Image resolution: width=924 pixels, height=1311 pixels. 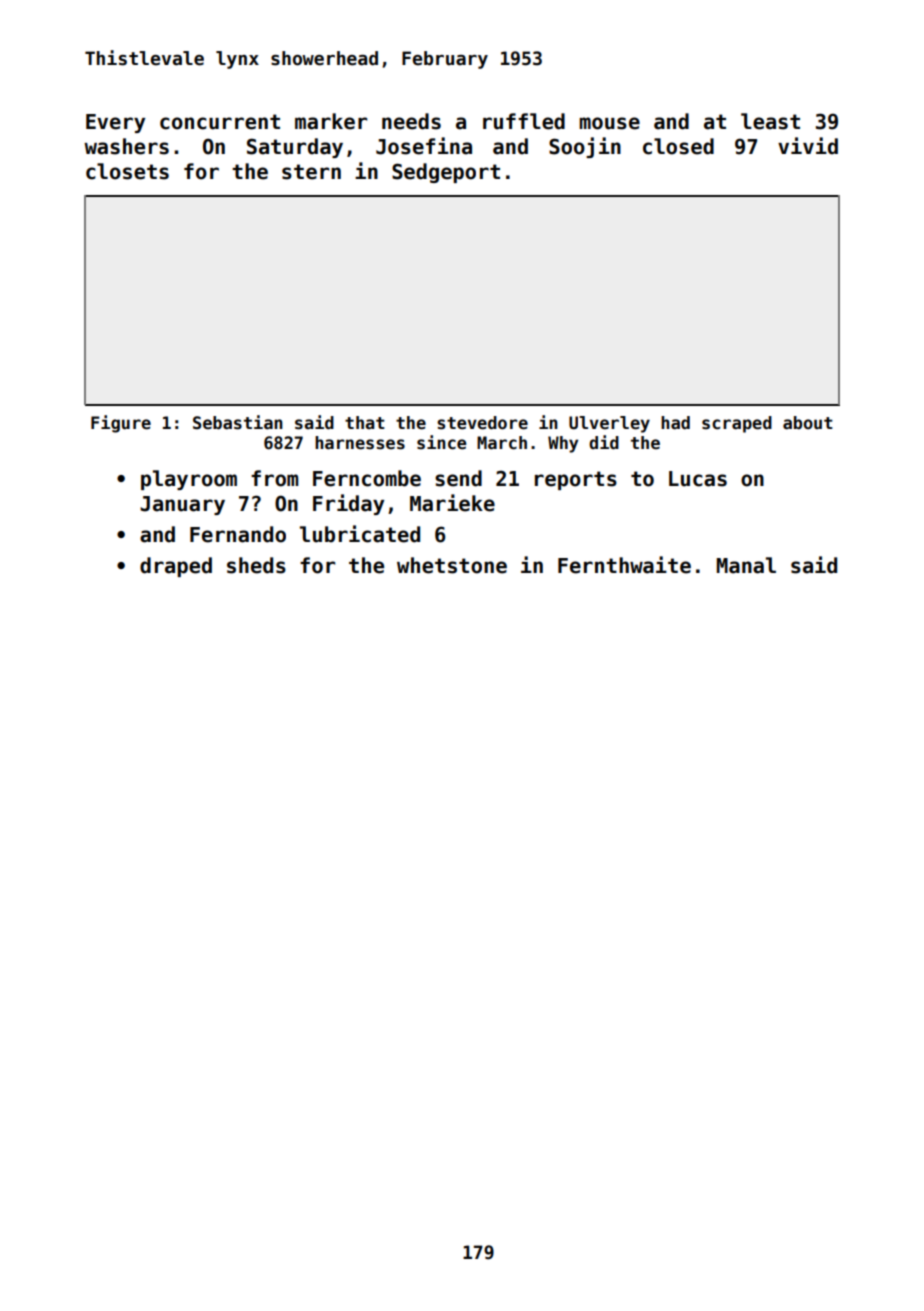 What do you see at coordinates (176, 567) in the screenshot?
I see `draped` at bounding box center [176, 567].
